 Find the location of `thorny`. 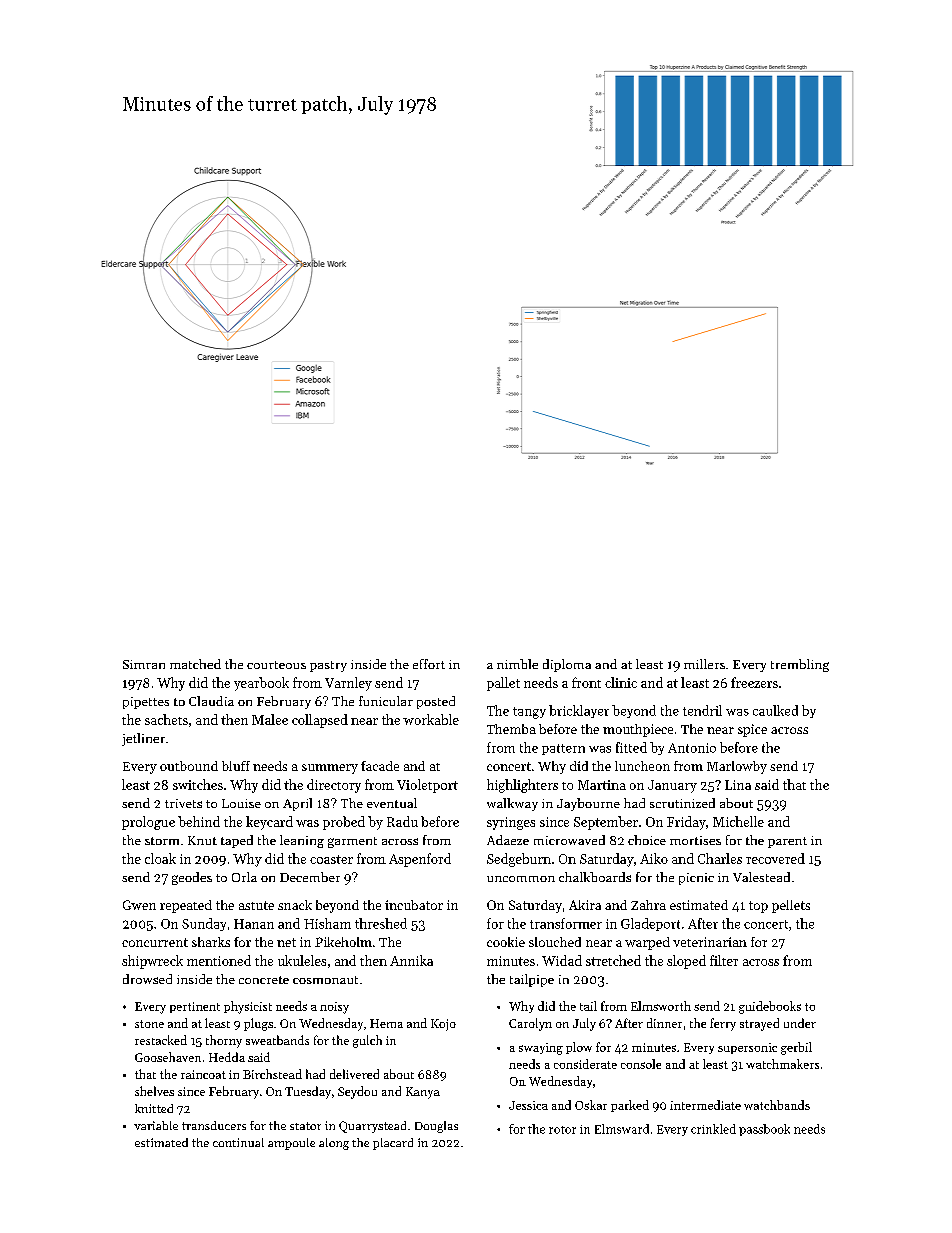

thorny is located at coordinates (224, 1041).
